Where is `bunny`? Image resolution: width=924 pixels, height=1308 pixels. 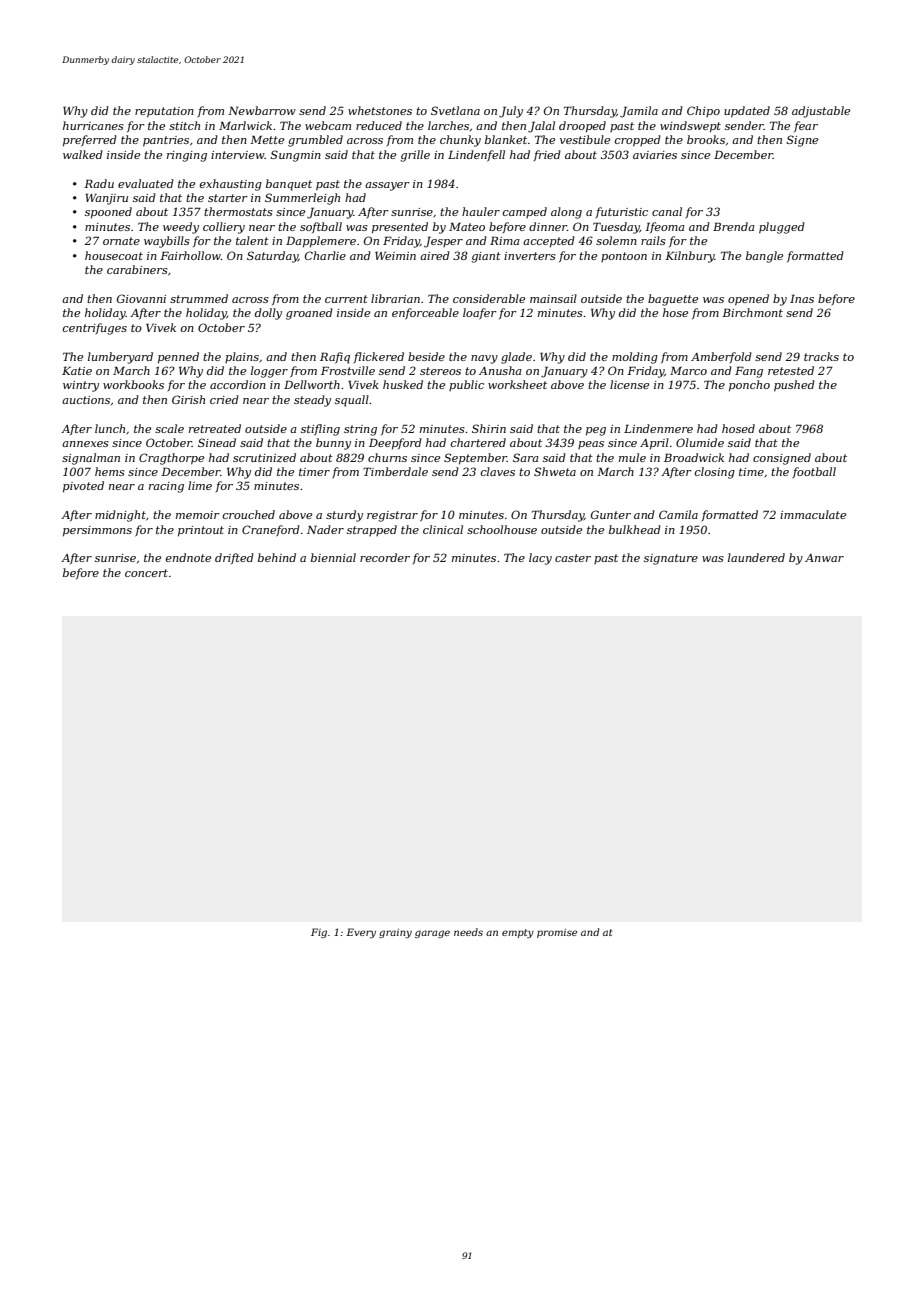 bunny is located at coordinates (333, 444).
